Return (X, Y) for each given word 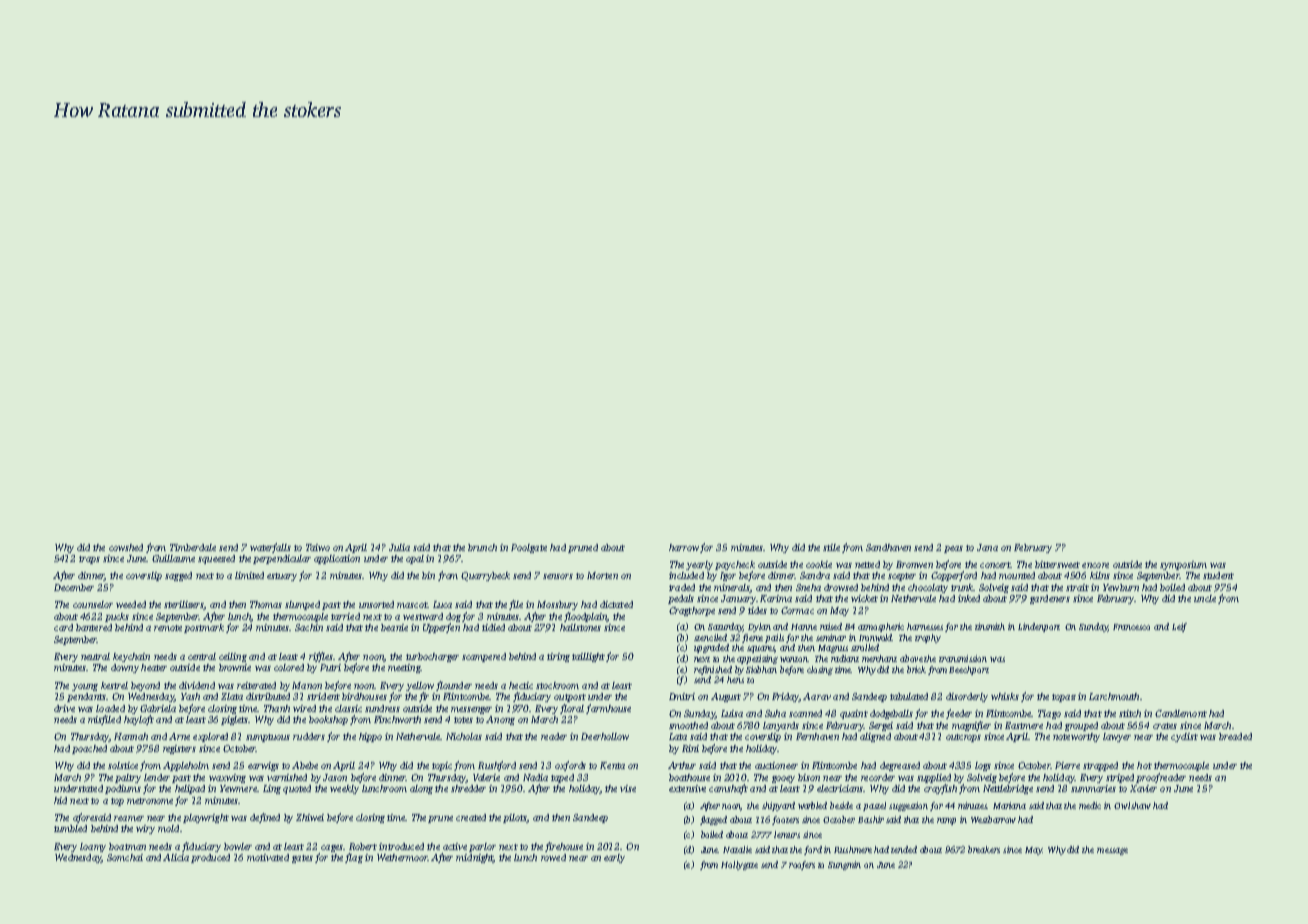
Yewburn (1121, 587)
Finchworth (397, 719)
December (74, 587)
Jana (987, 547)
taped (562, 778)
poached (89, 749)
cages (332, 848)
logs (983, 766)
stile (831, 547)
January (738, 599)
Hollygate (739, 865)
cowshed (126, 547)
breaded (1235, 736)
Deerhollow (605, 736)
